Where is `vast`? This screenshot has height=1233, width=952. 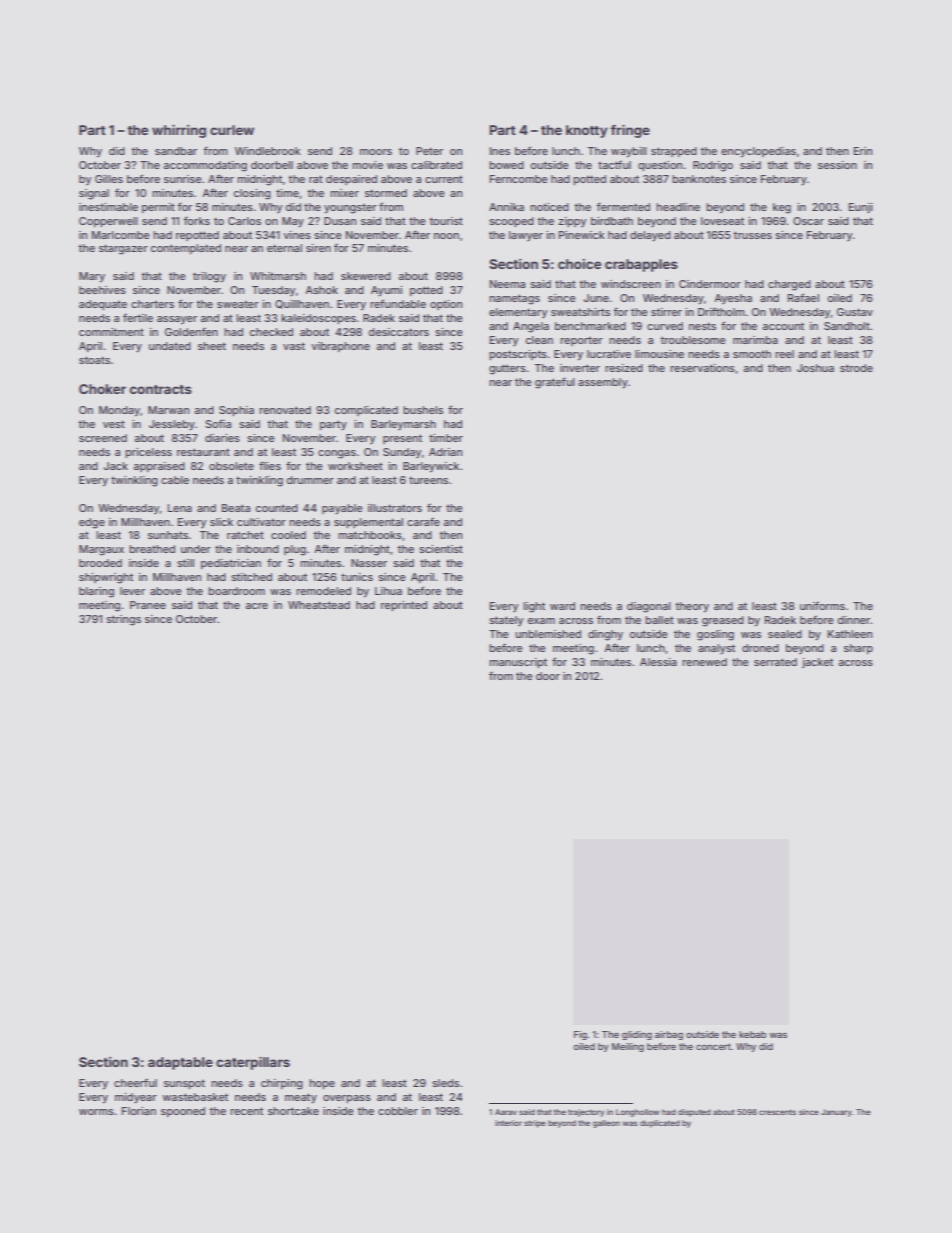 vast is located at coordinates (294, 346).
